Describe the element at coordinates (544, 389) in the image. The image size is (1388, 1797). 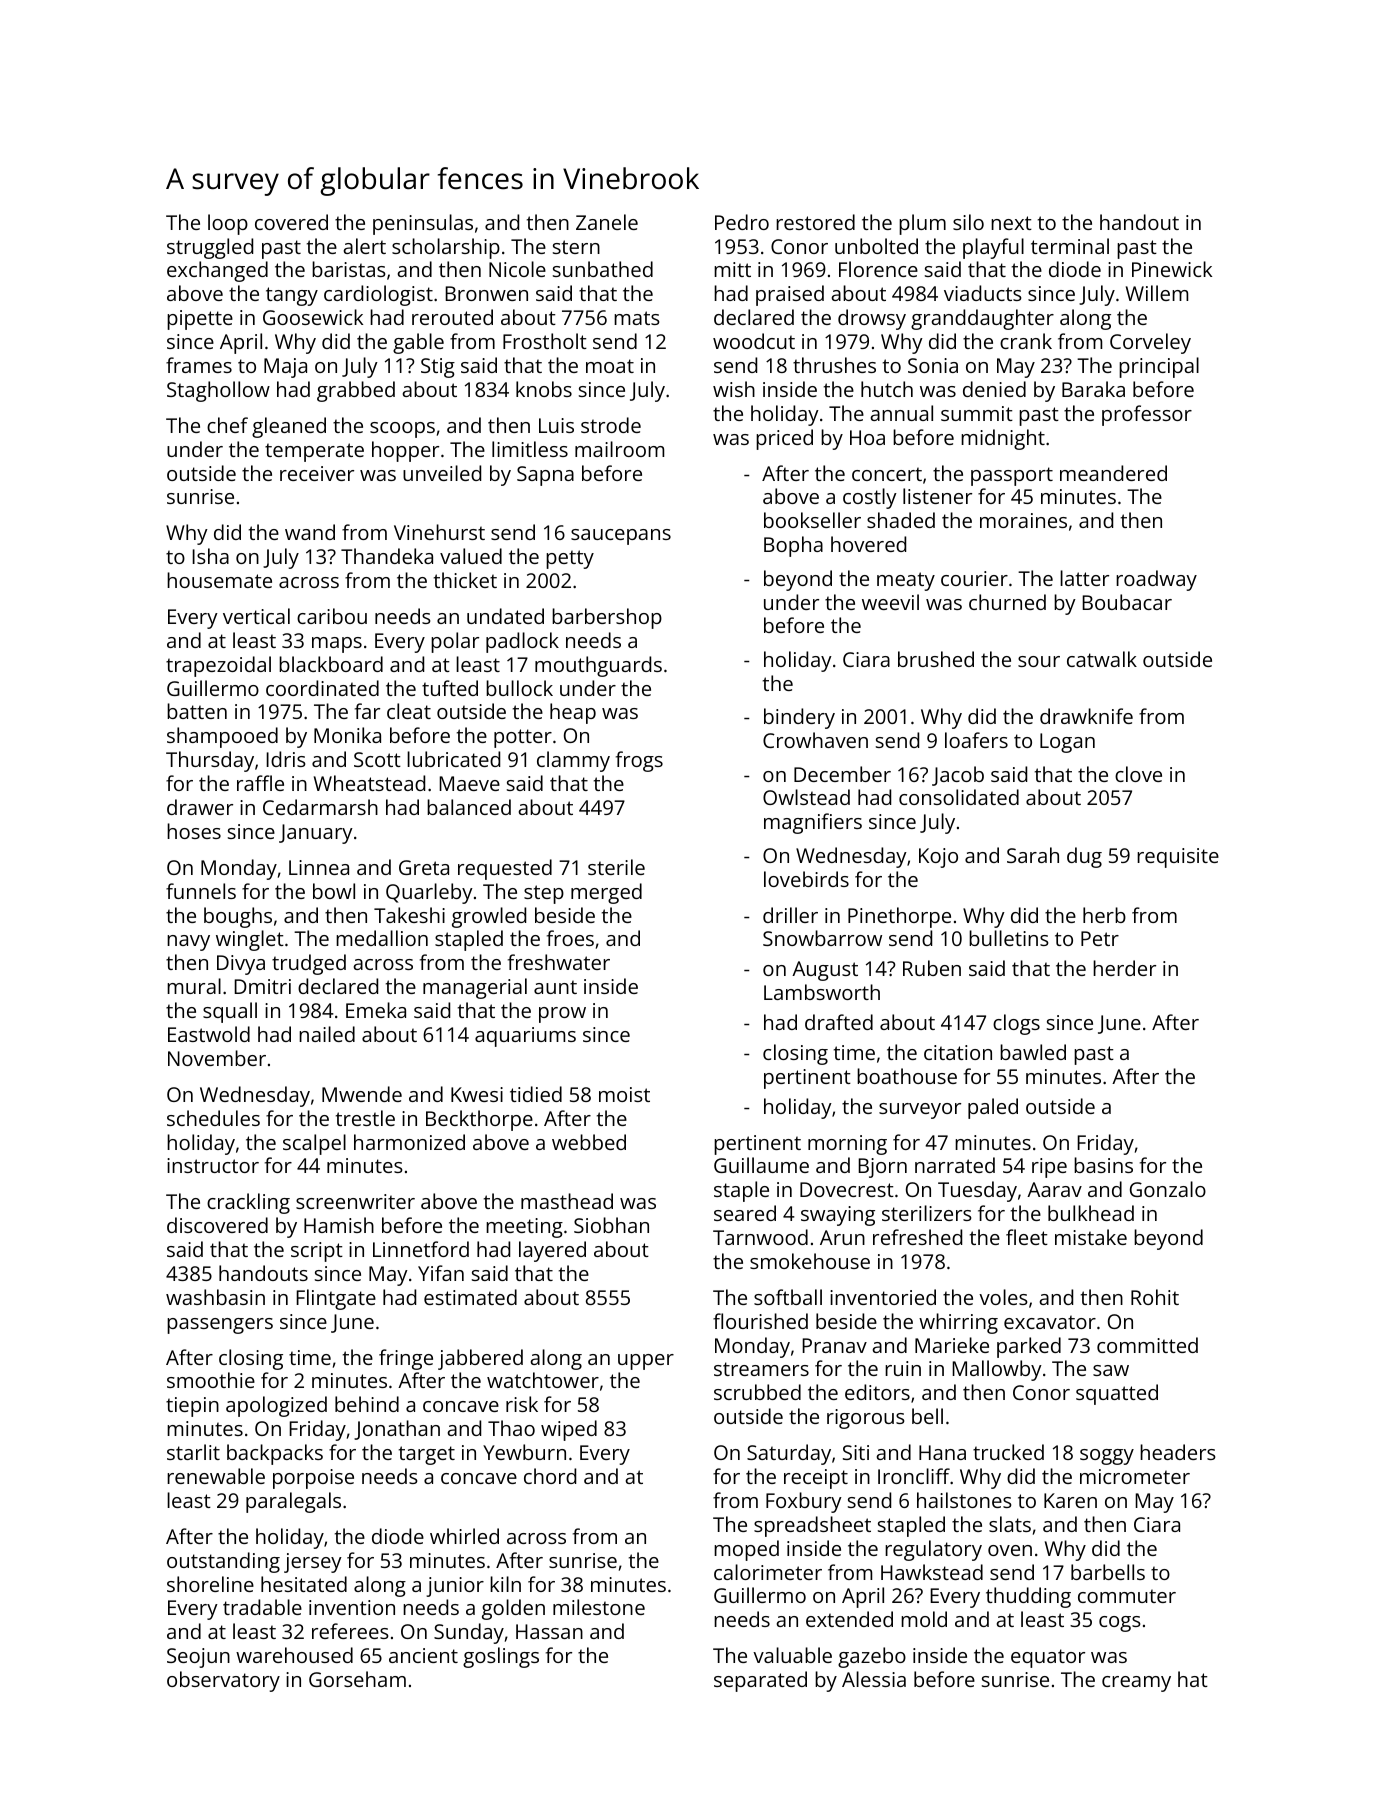
I see `knobs` at that location.
